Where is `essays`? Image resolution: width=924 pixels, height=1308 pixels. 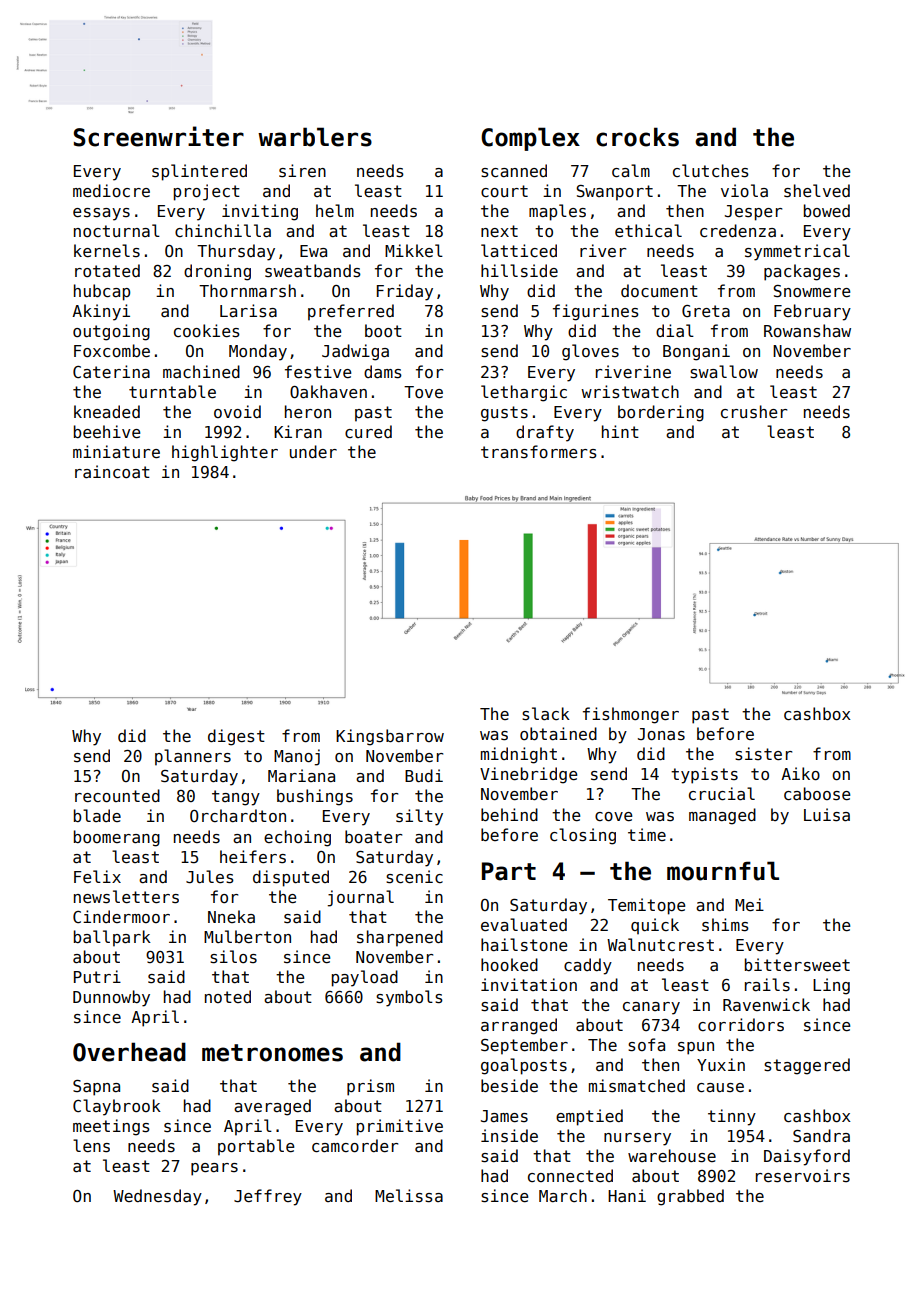 essays is located at coordinates (101, 214).
